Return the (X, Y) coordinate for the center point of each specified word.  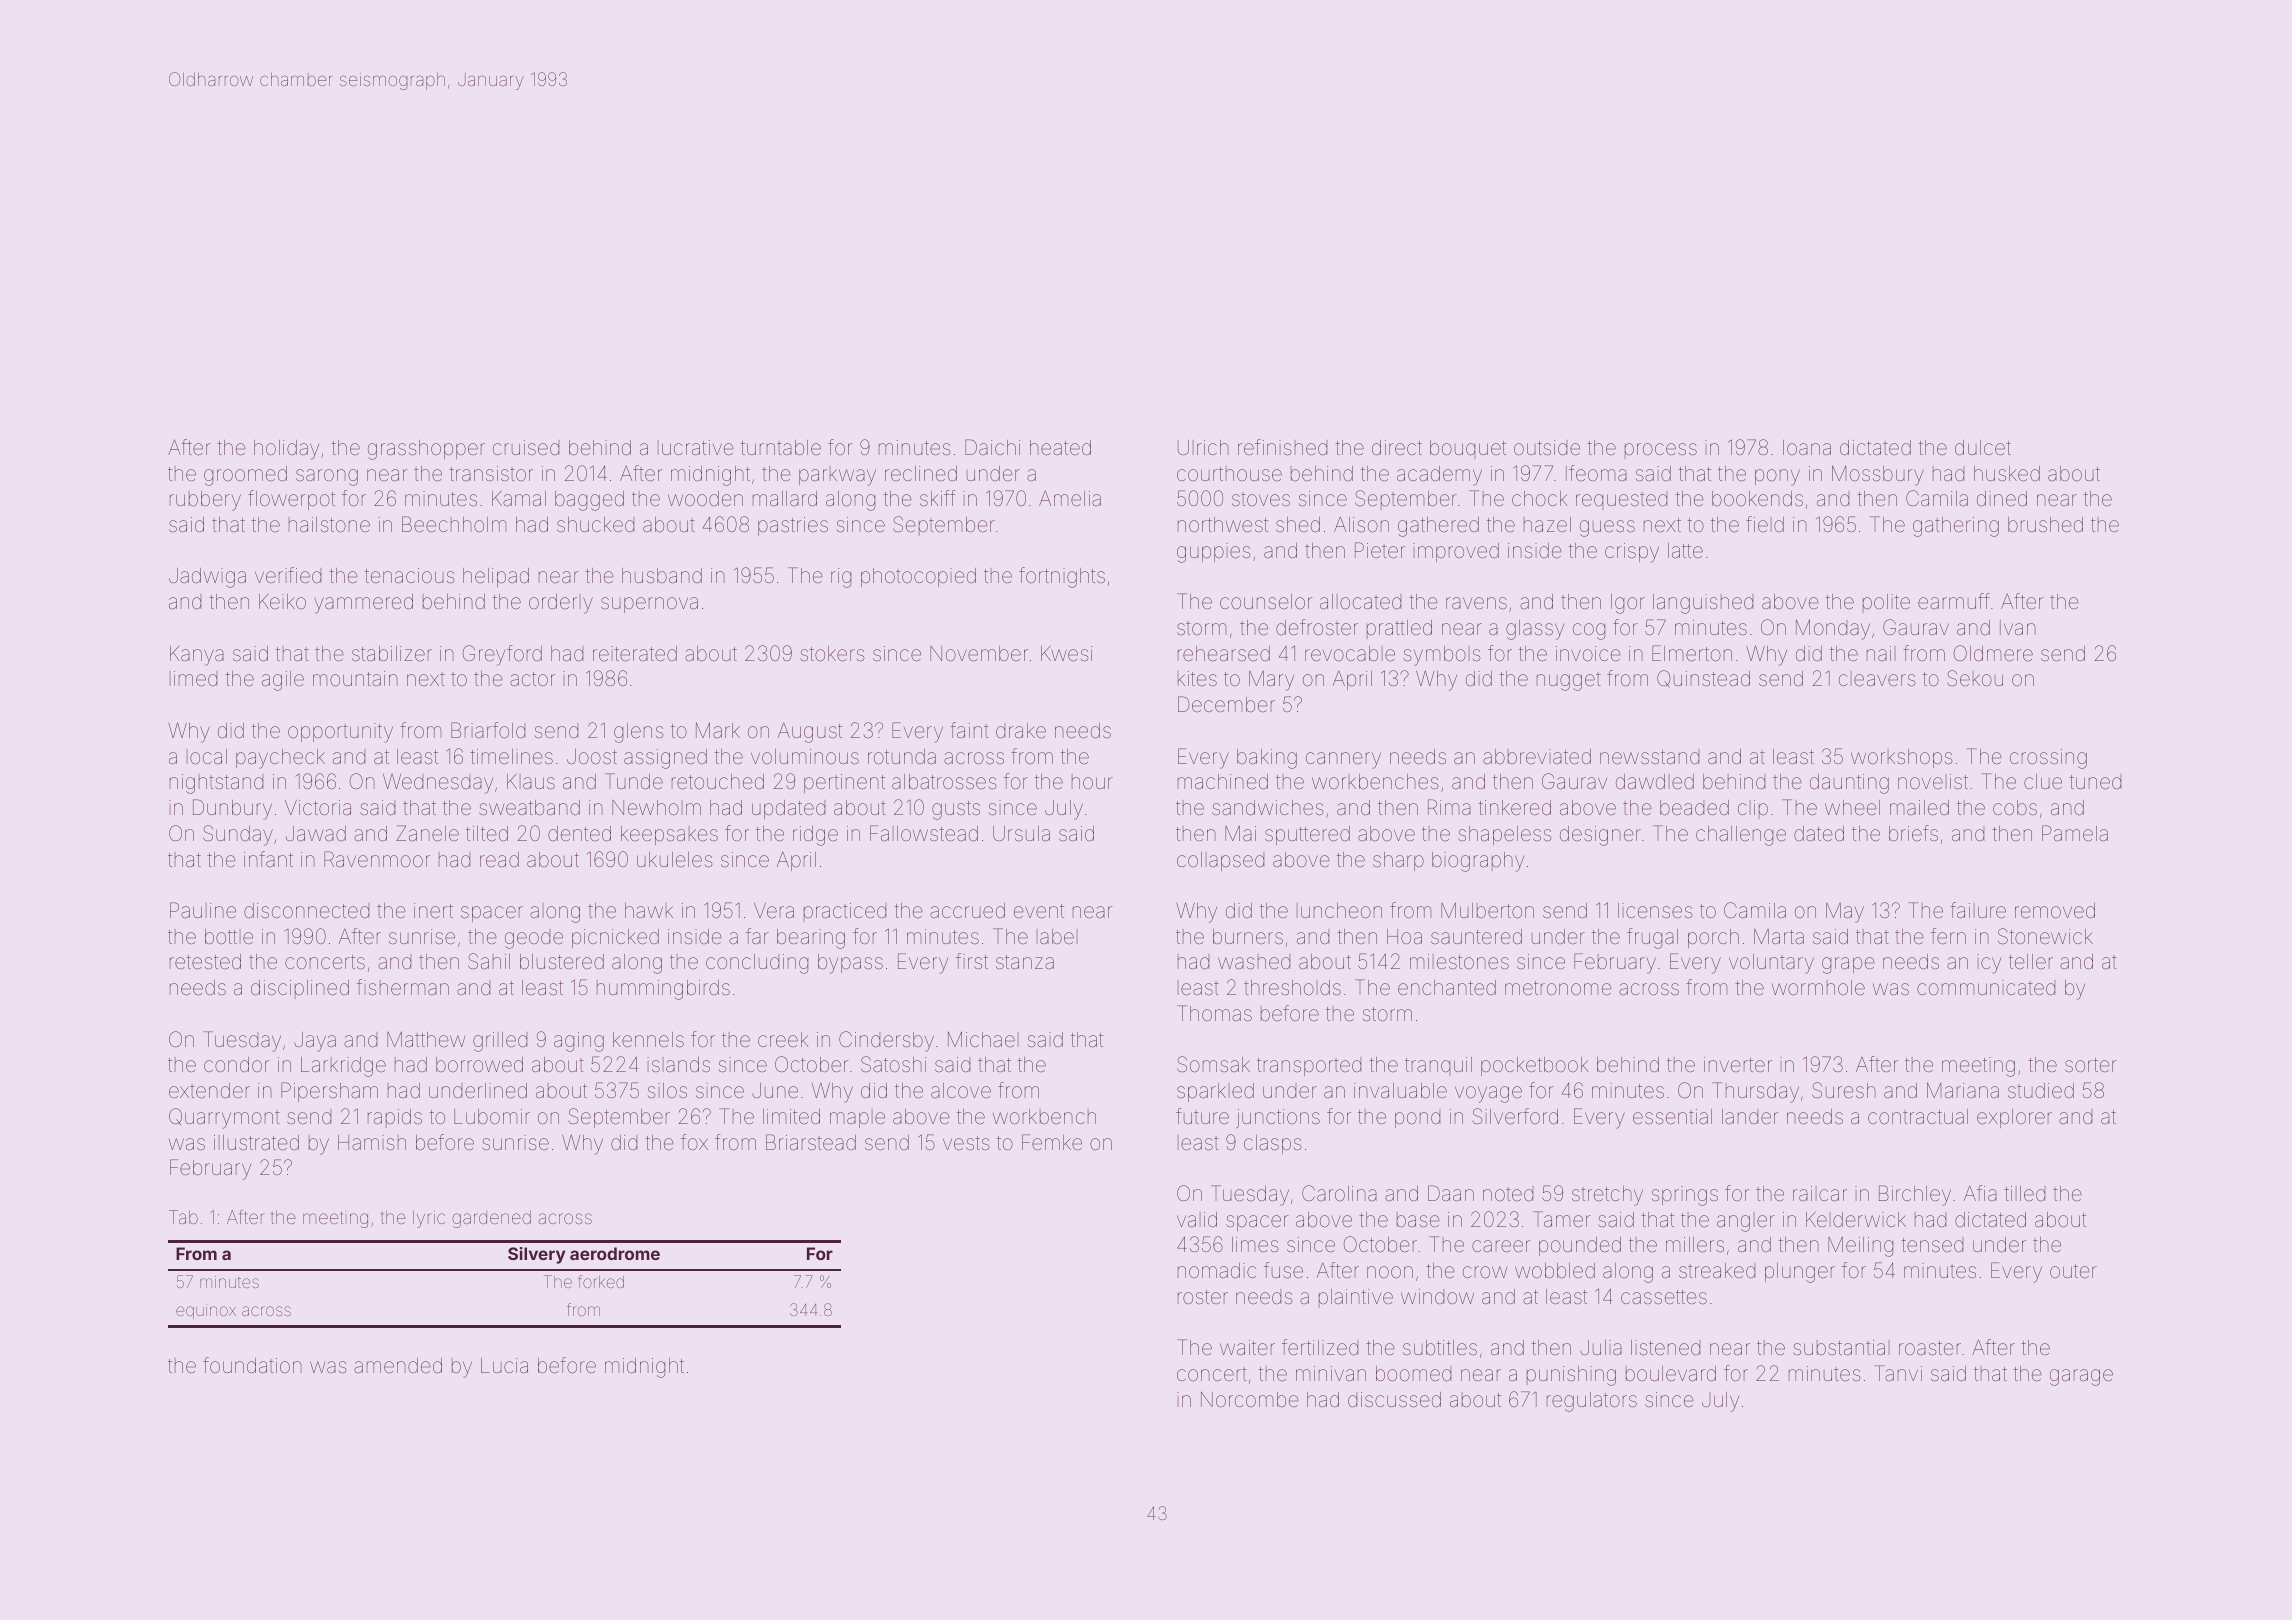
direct (1397, 447)
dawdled (1655, 781)
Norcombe (1250, 1399)
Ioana (1807, 447)
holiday (286, 450)
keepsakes (669, 835)
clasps (1272, 1144)
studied (2041, 1090)
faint (969, 730)
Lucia (504, 1365)
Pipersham (329, 1092)
